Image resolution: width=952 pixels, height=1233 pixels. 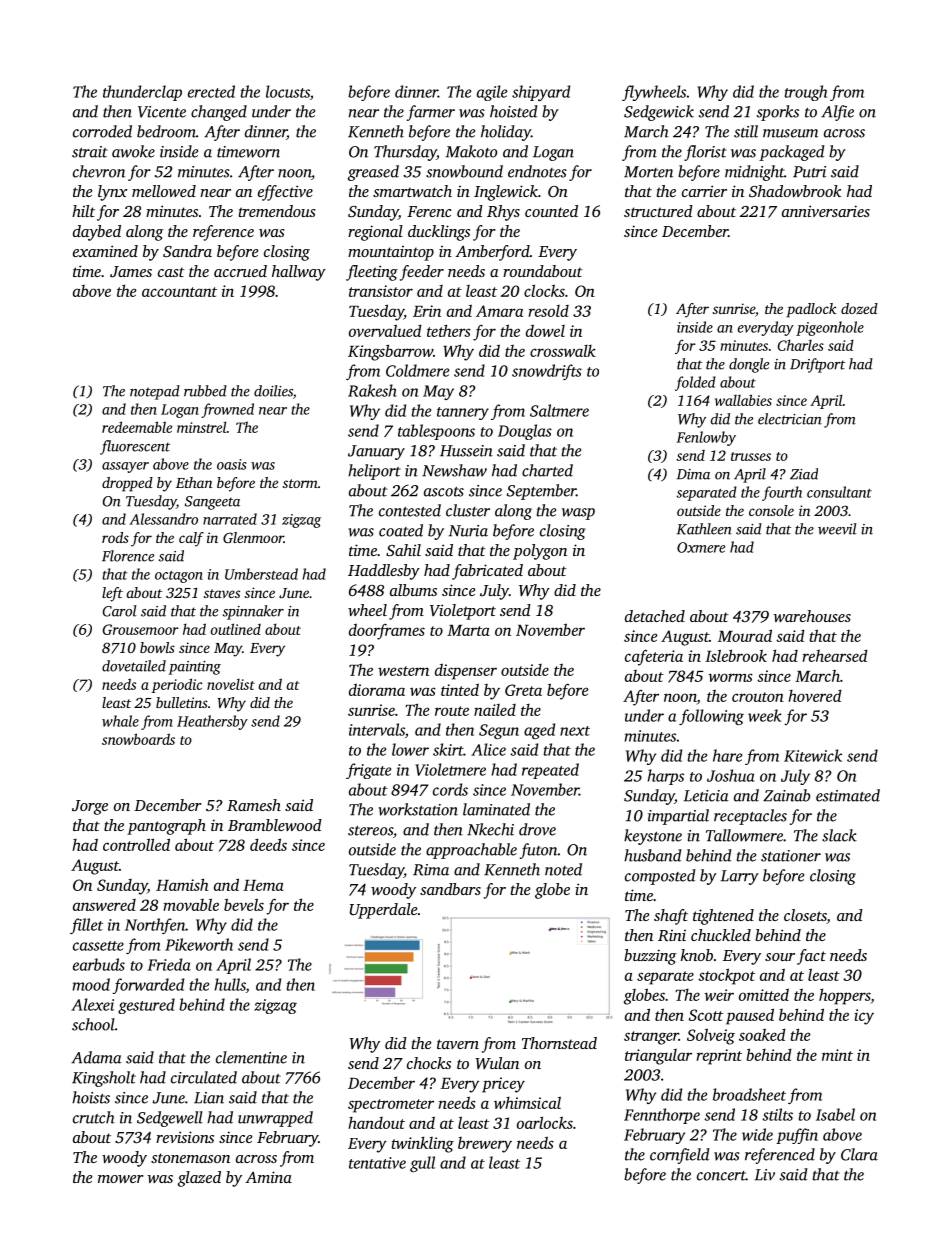 What do you see at coordinates (790, 419) in the screenshot?
I see `electrician` at bounding box center [790, 419].
